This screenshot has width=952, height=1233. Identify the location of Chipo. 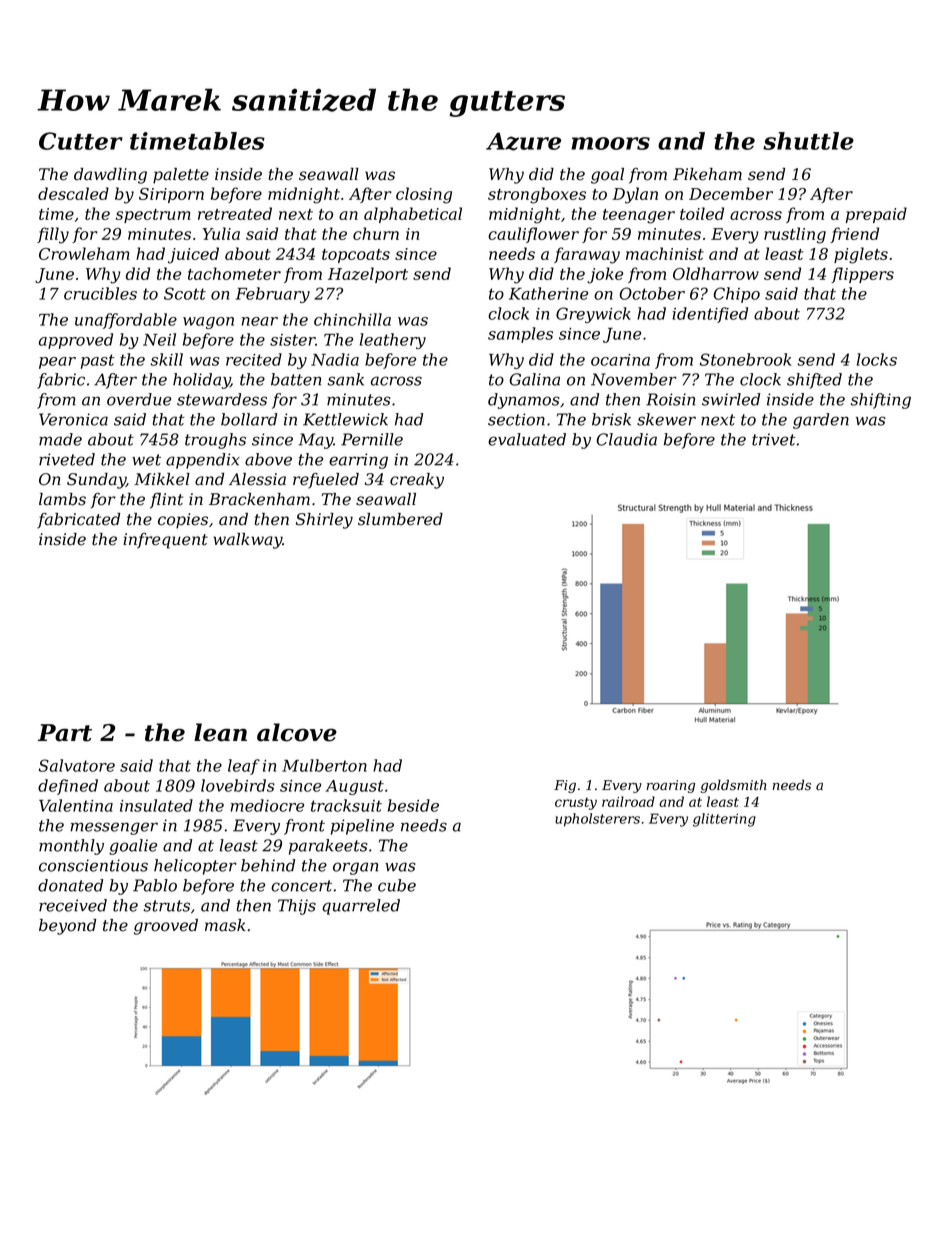
(737, 295).
